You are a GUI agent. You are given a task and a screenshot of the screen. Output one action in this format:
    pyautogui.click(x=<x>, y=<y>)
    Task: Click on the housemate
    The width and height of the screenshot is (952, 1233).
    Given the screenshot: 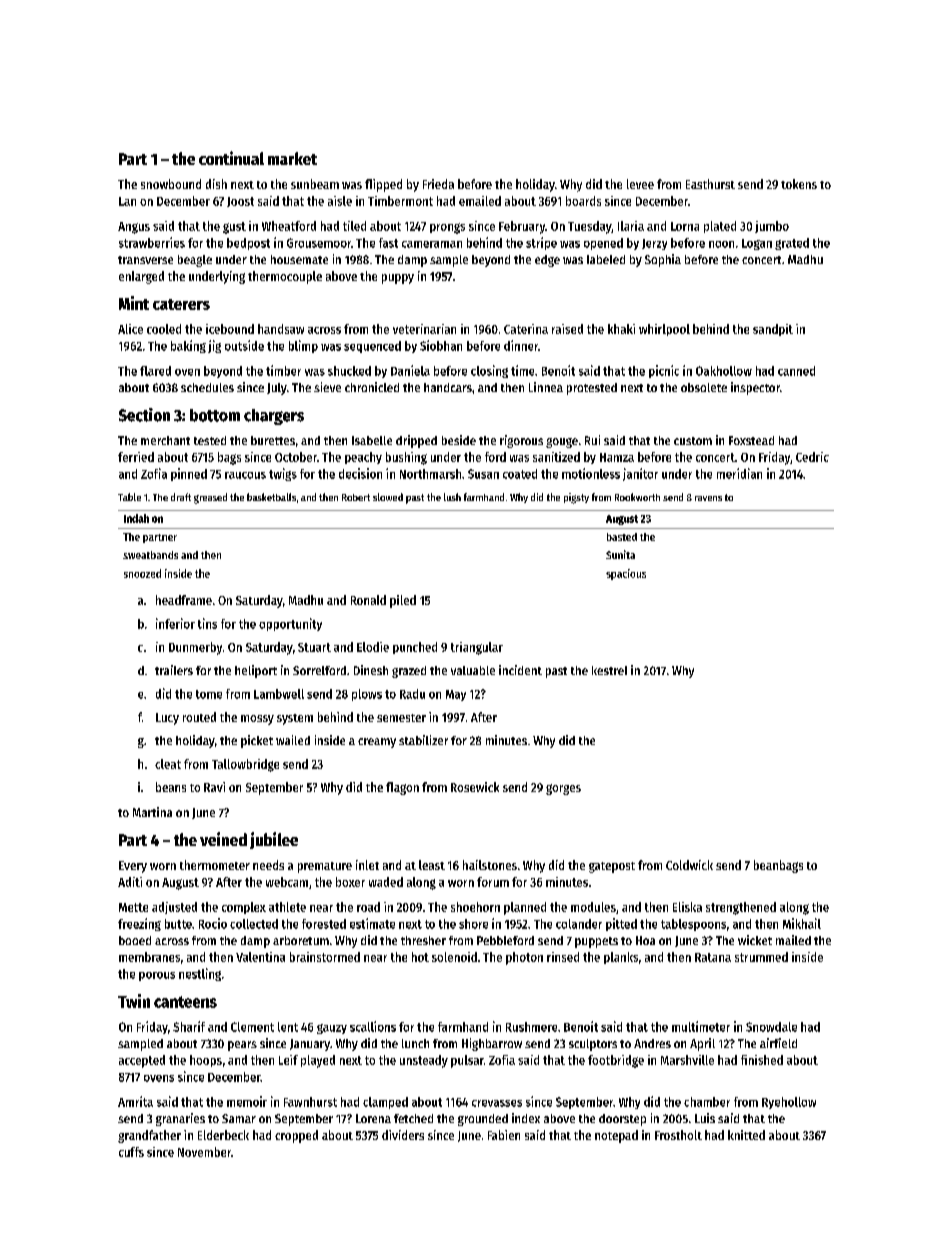 What is the action you would take?
    pyautogui.click(x=299, y=259)
